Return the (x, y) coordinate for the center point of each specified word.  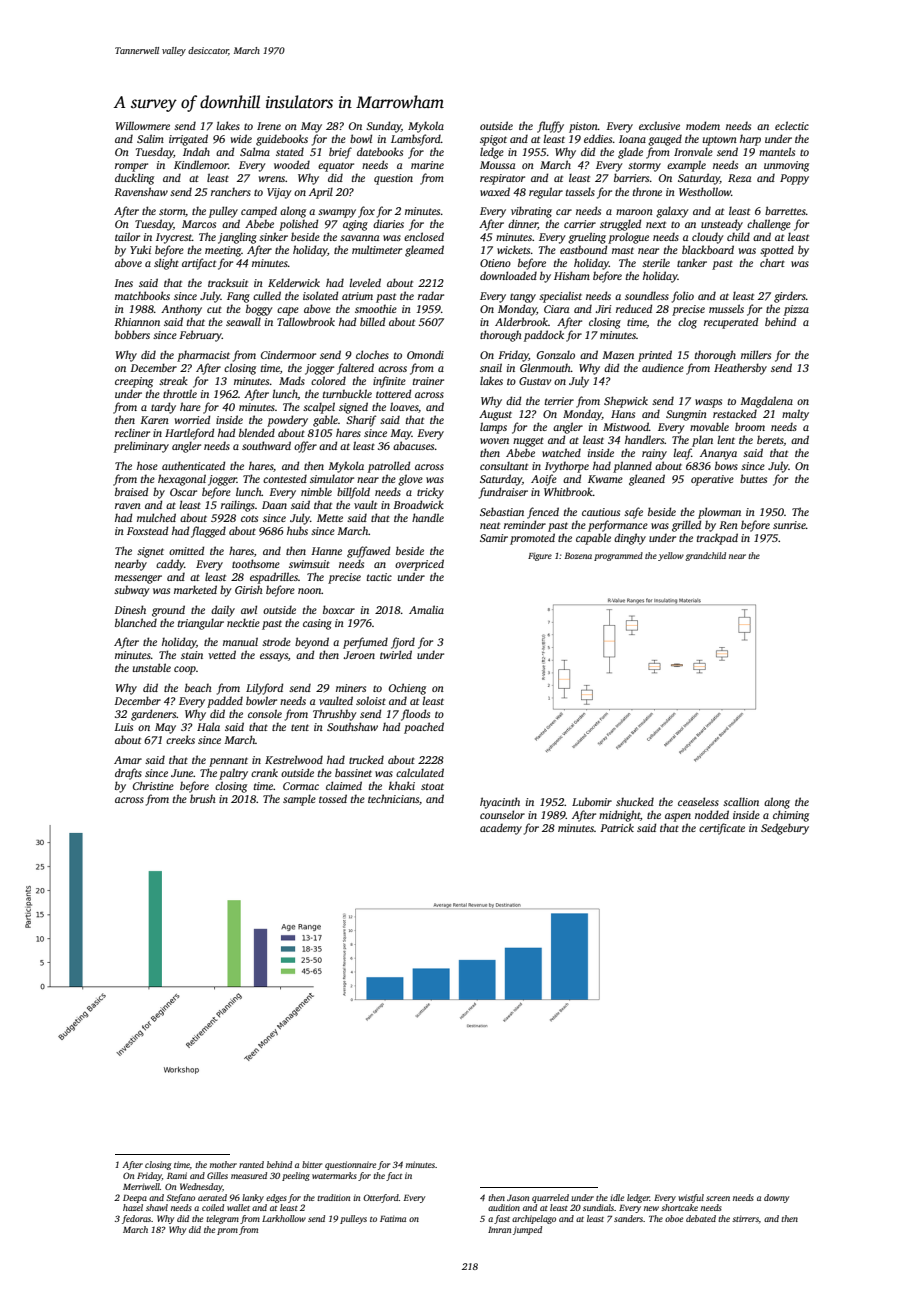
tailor (127, 236)
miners (351, 688)
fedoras (136, 1219)
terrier (559, 401)
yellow (671, 556)
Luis (123, 727)
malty (795, 415)
